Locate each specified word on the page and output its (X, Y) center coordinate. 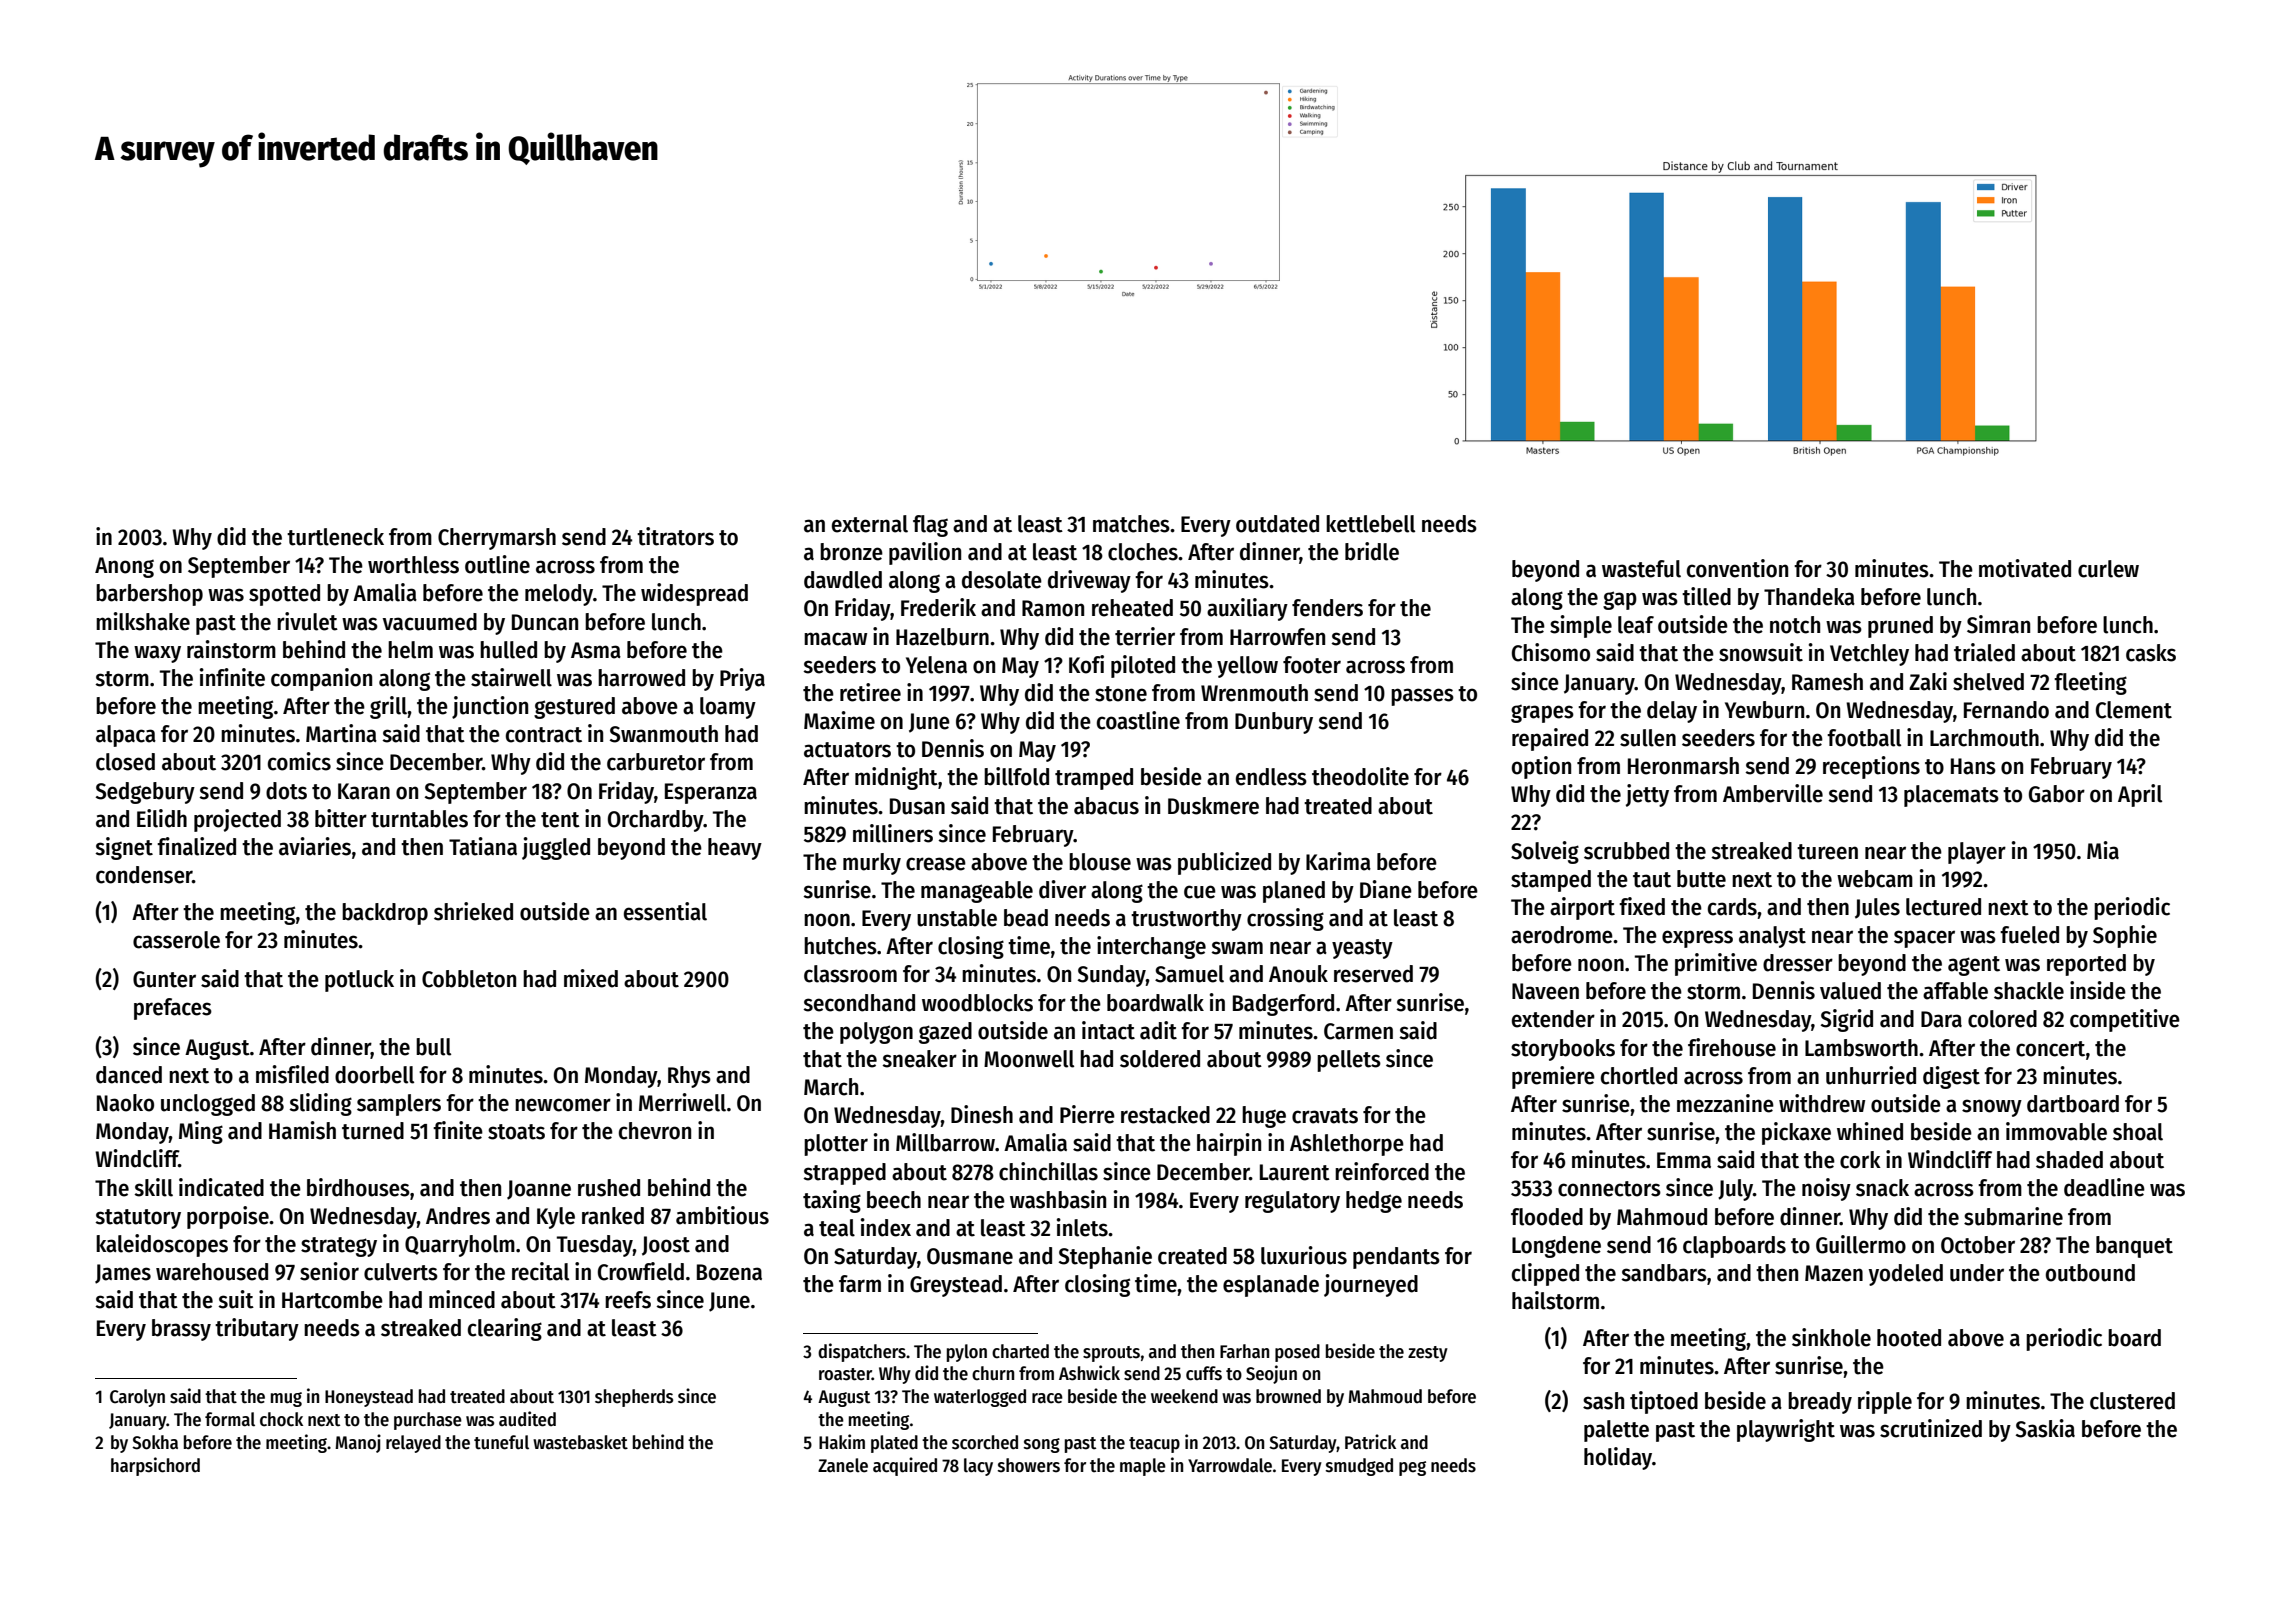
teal (837, 1228)
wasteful (1641, 569)
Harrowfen (1277, 637)
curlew (2108, 569)
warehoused (212, 1272)
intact (1108, 1030)
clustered (2132, 1401)
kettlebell (1370, 524)
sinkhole (1831, 1337)
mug (286, 1399)
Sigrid (1847, 1020)
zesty (1428, 1354)
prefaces (173, 1009)
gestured (574, 708)
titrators (675, 536)
